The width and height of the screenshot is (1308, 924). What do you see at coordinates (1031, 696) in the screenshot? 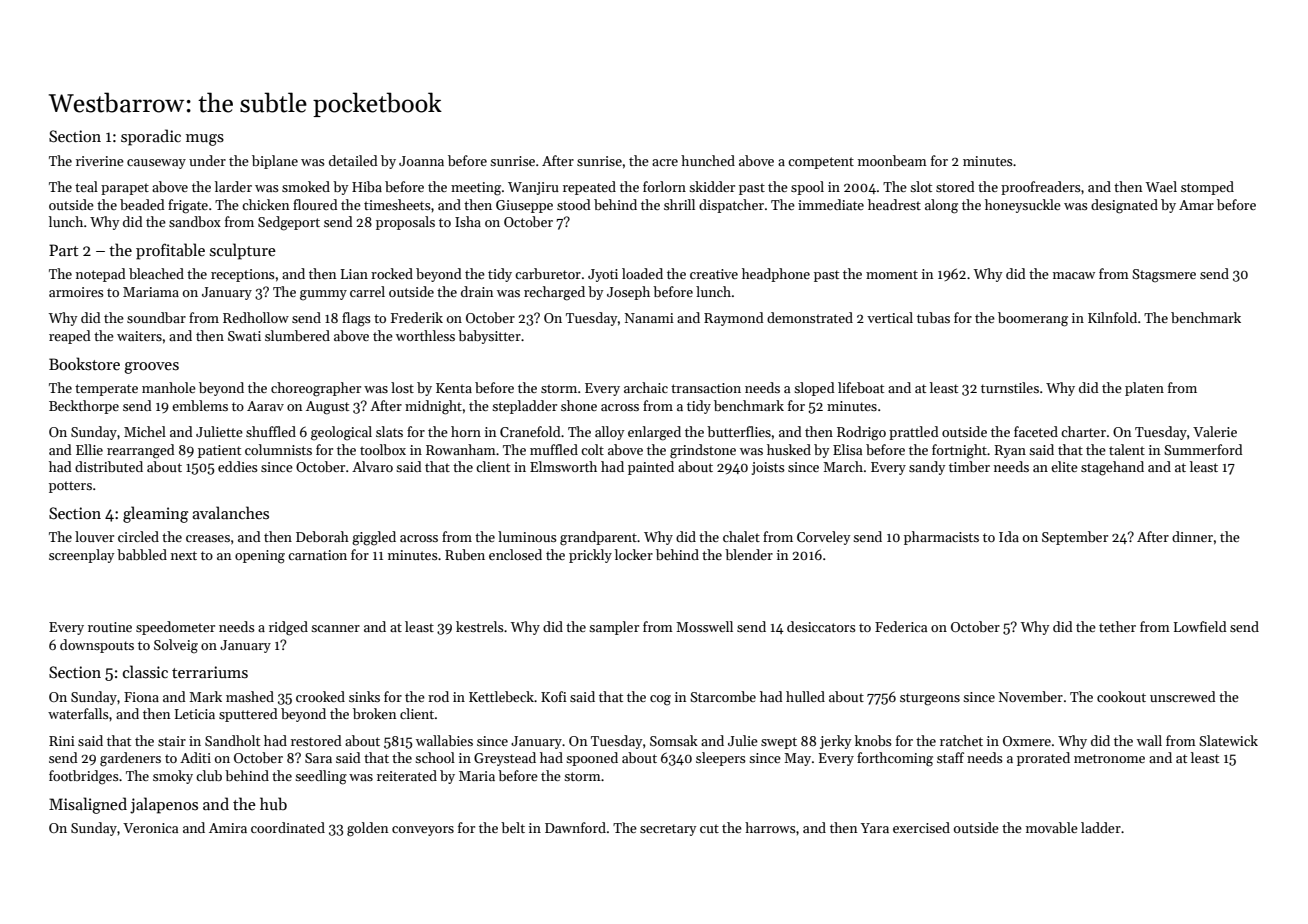
I see `November` at bounding box center [1031, 696].
